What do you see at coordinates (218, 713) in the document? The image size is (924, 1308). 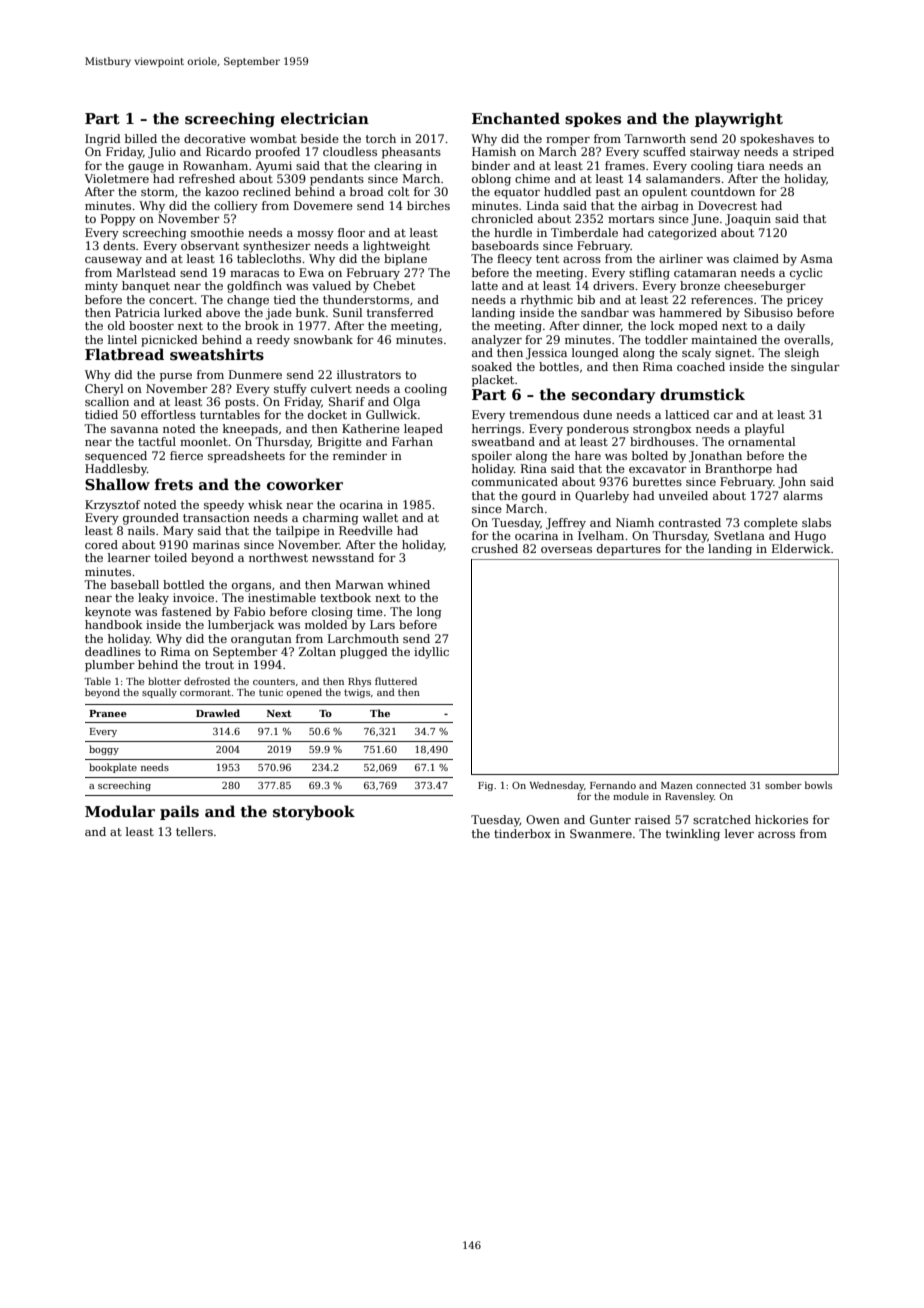 I see `Drawled` at bounding box center [218, 713].
